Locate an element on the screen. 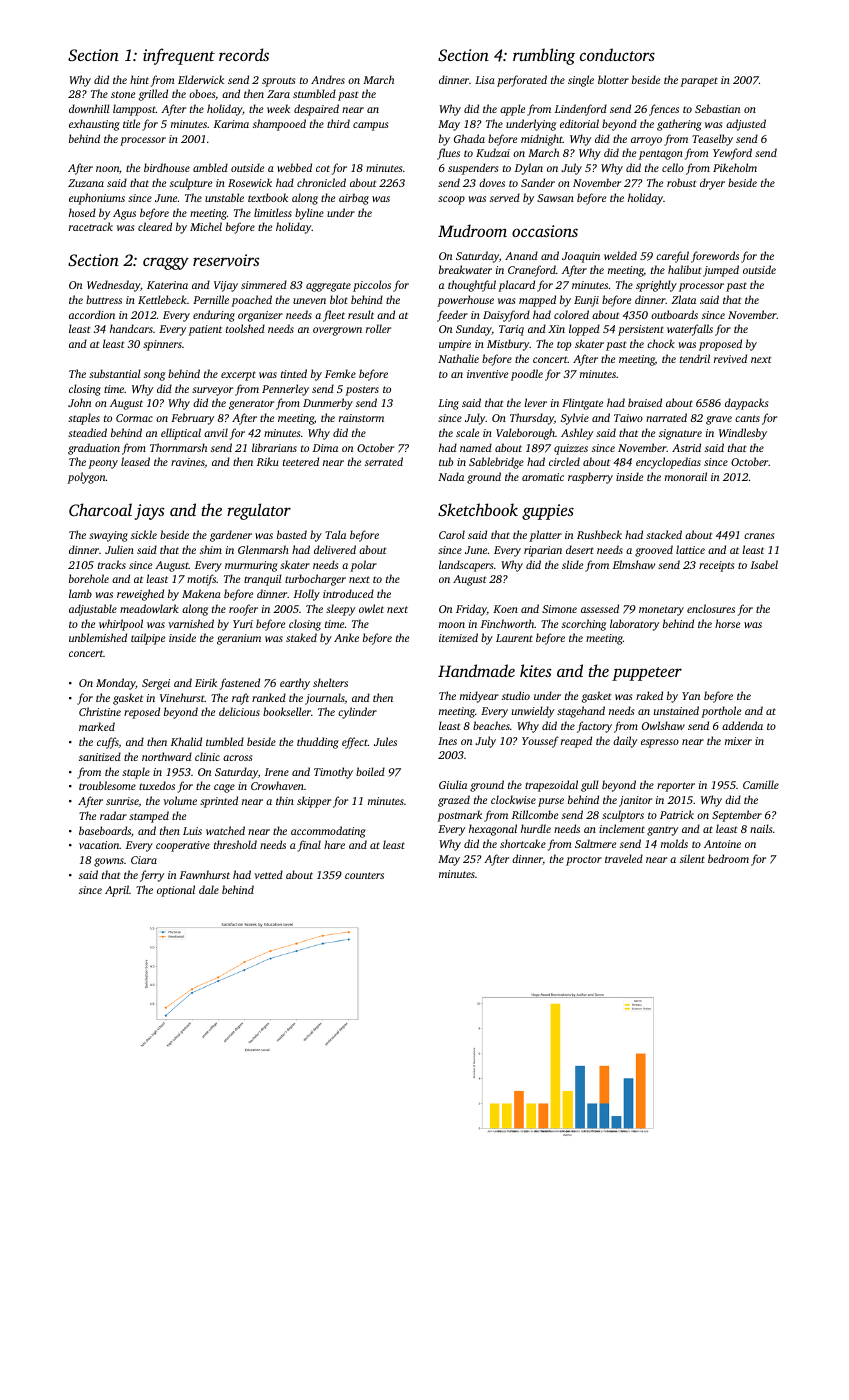 The width and height of the screenshot is (849, 1400). buttress is located at coordinates (104, 299).
